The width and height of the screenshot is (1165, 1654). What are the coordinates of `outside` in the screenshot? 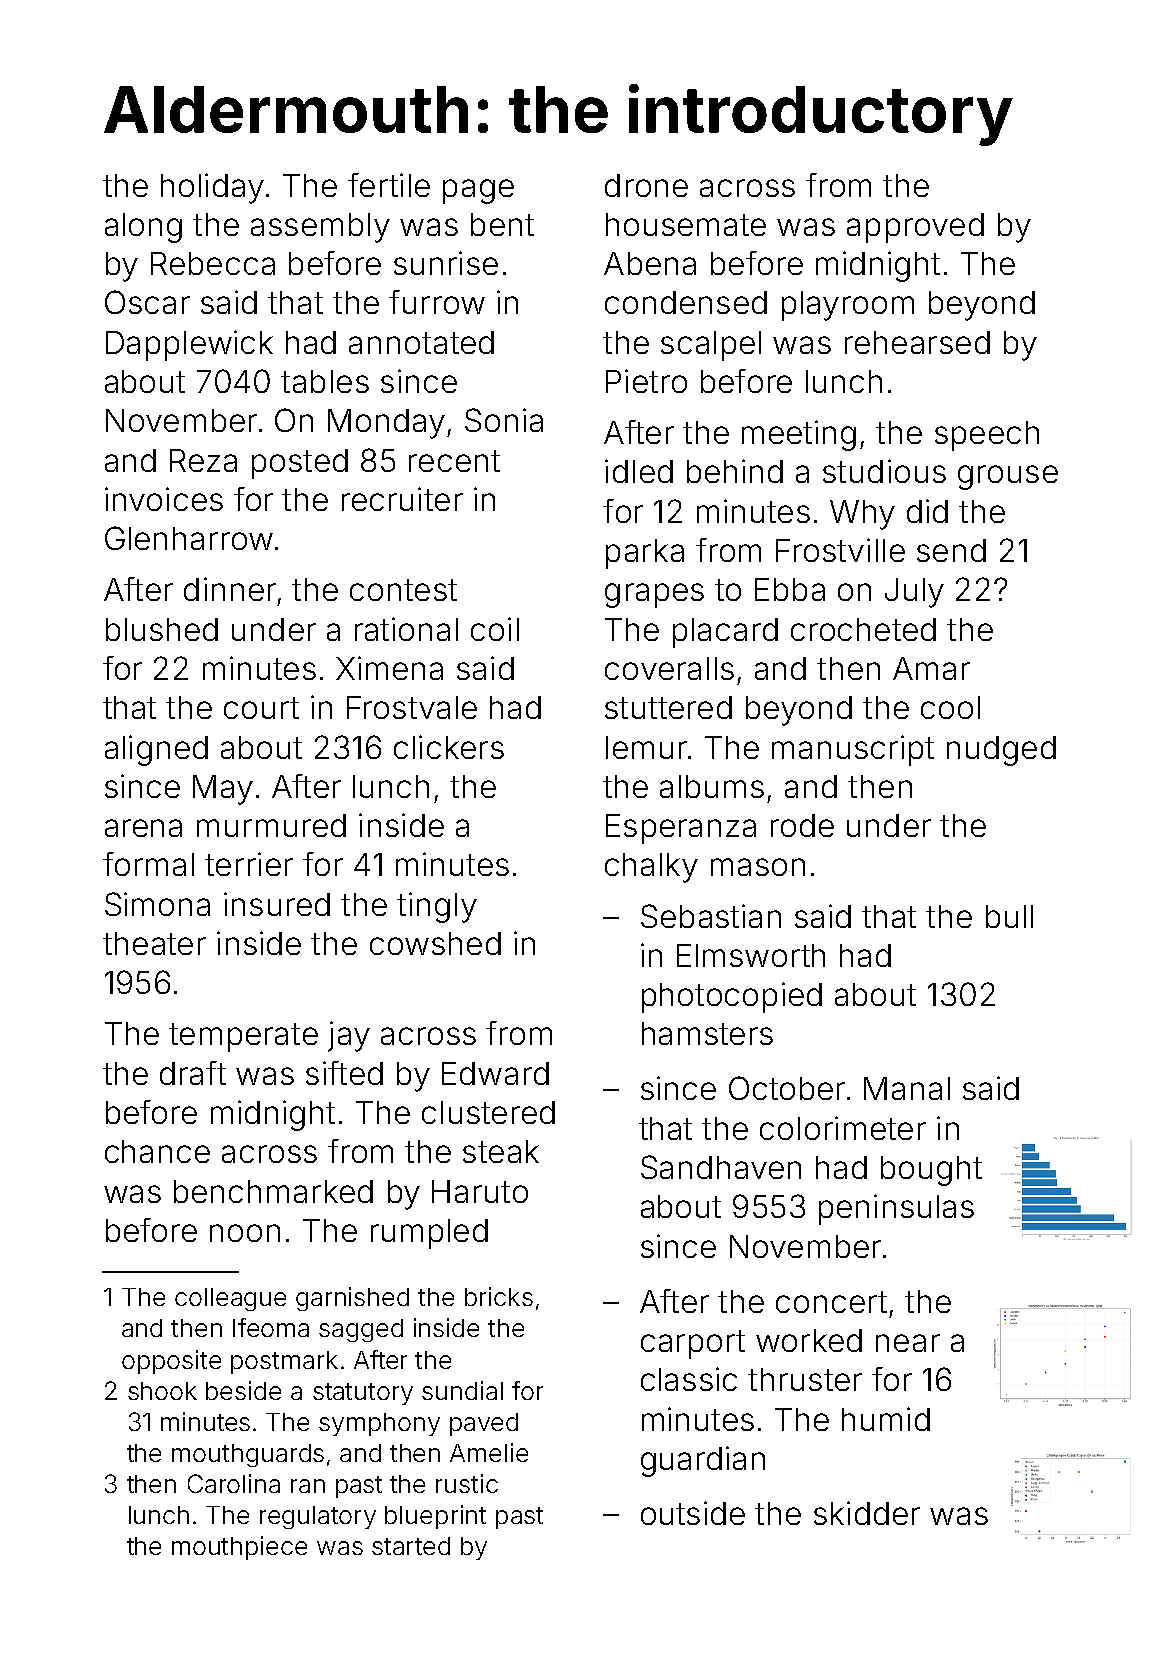 It's located at (693, 1513).
